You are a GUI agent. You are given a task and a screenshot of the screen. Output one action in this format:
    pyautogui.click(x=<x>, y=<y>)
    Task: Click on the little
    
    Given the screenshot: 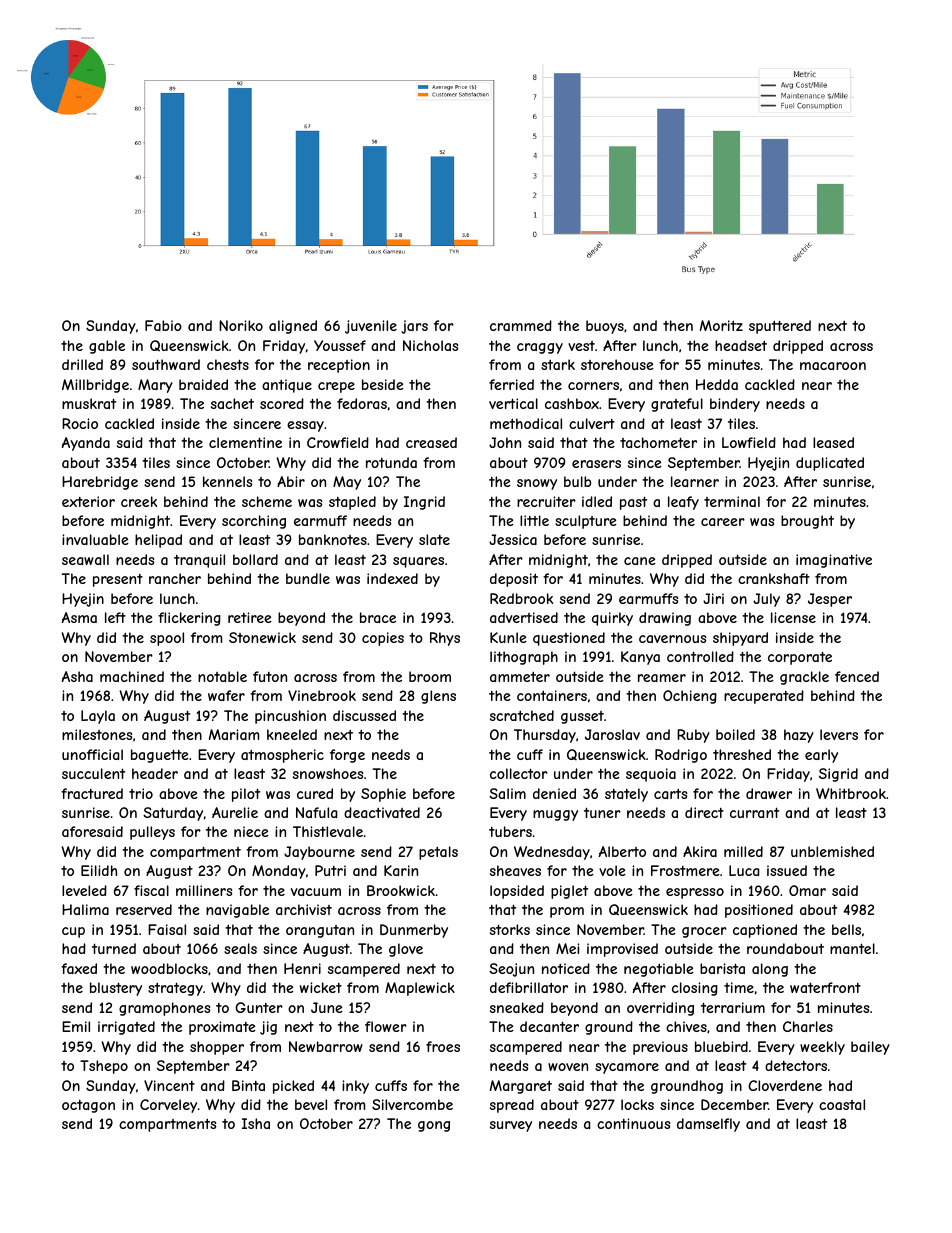 What is the action you would take?
    pyautogui.click(x=534, y=520)
